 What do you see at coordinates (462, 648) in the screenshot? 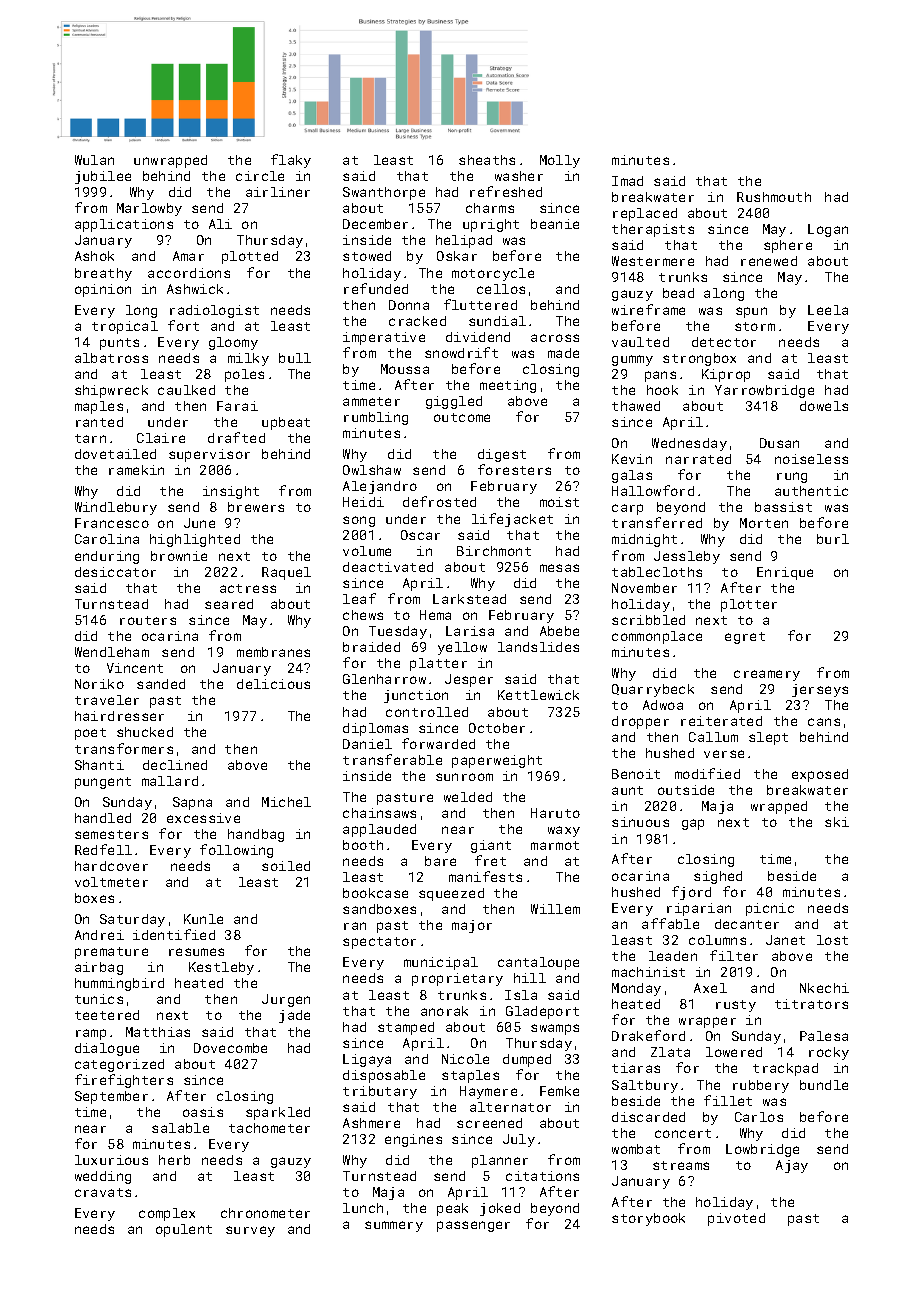
I see `yellow` at bounding box center [462, 648].
